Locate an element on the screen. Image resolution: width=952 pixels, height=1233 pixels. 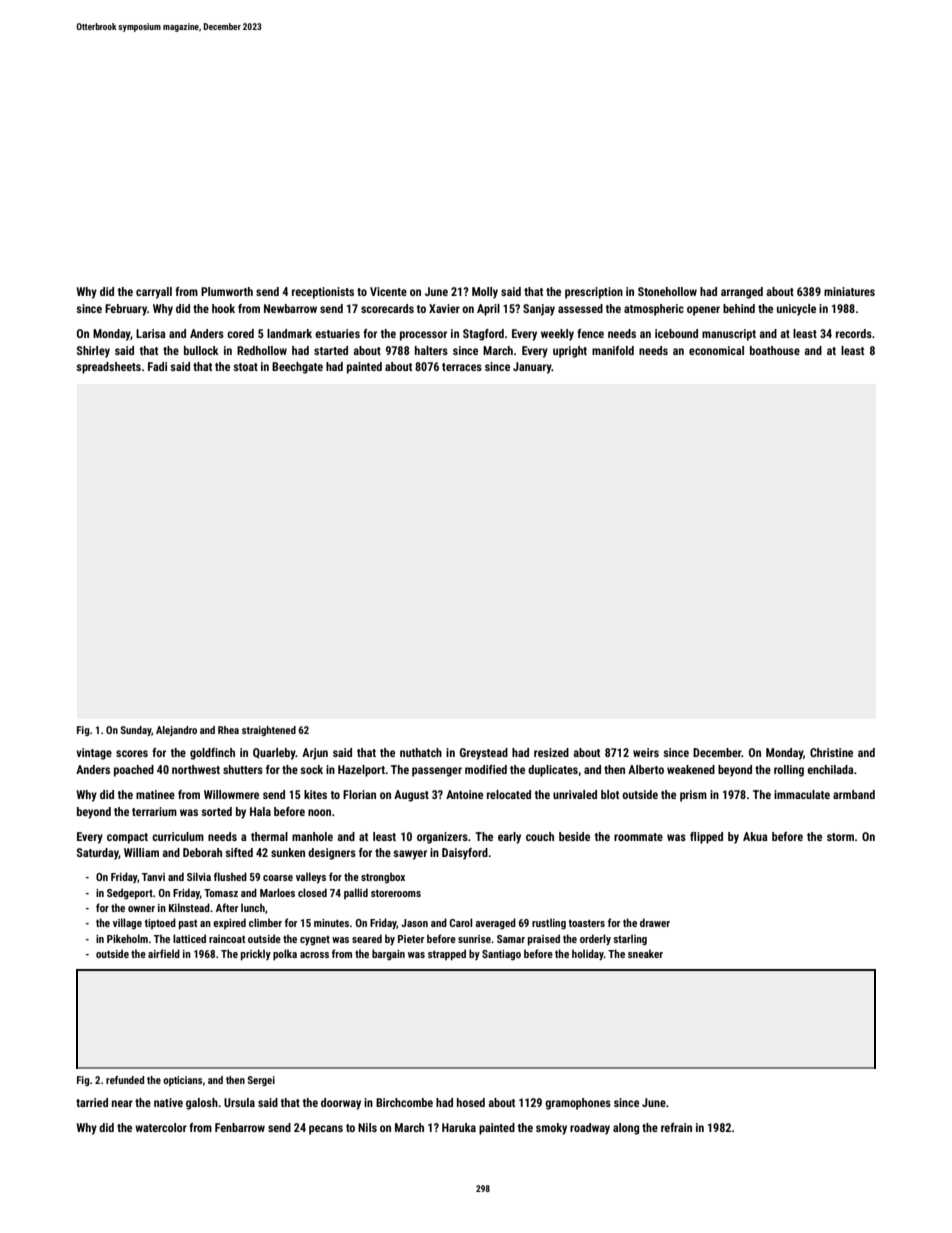
Sanjay is located at coordinates (539, 310).
